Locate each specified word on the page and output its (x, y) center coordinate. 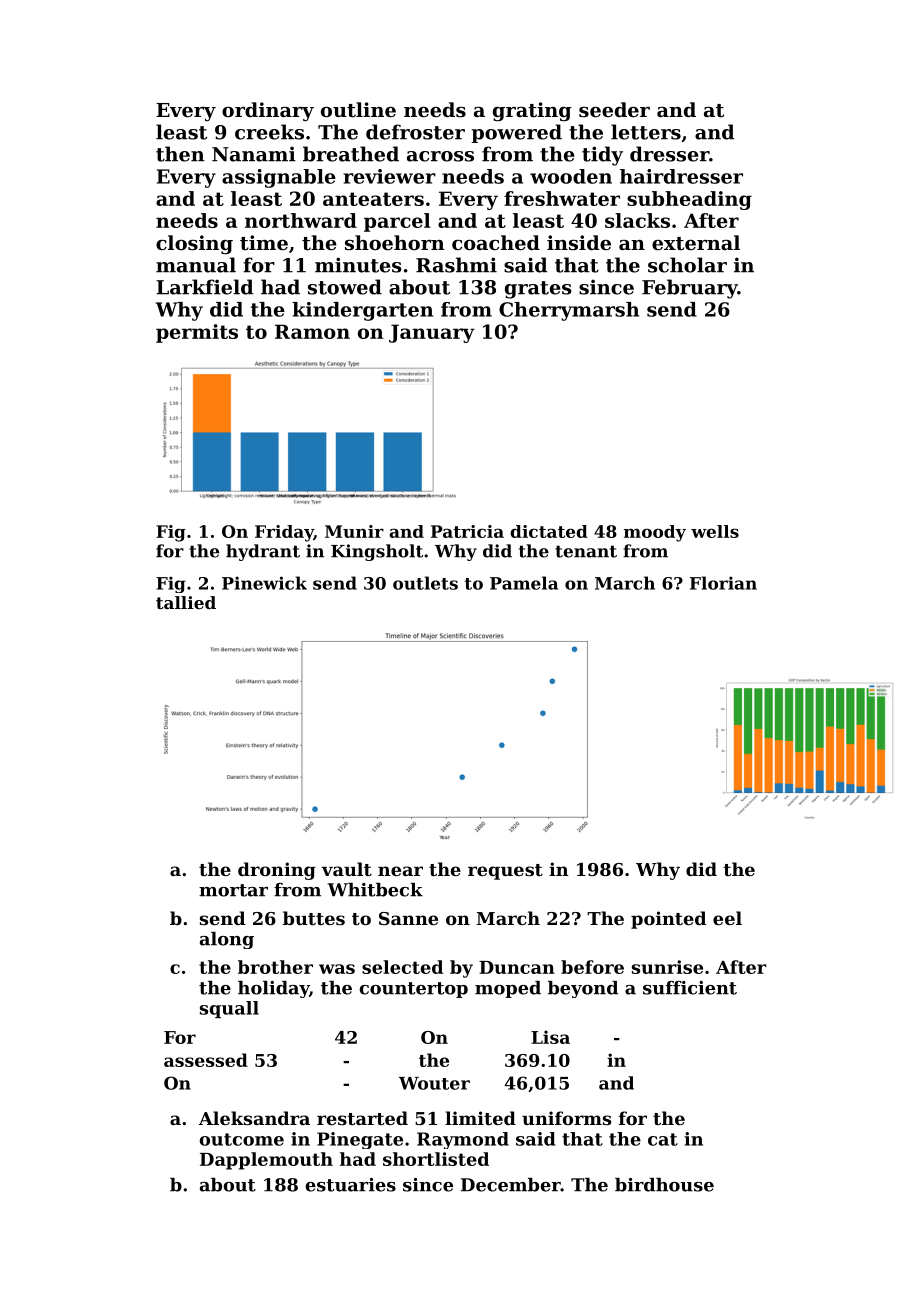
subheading (689, 200)
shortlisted (436, 1159)
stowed (345, 287)
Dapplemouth (266, 1161)
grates (538, 290)
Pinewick (264, 583)
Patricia (467, 531)
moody (655, 533)
